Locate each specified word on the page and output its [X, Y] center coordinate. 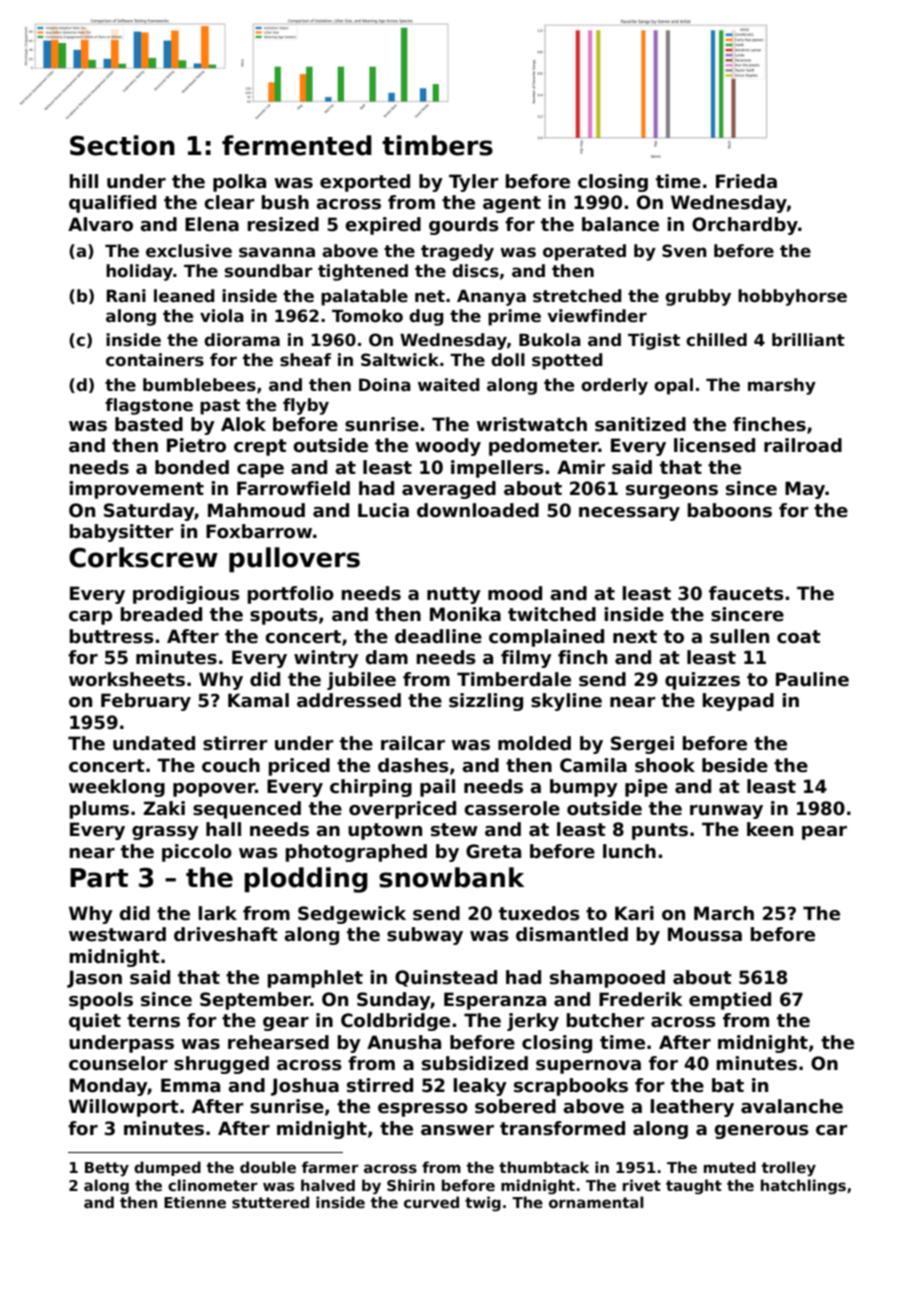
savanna [277, 252]
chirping [371, 788]
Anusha [404, 1042]
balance [620, 224]
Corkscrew [143, 557]
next [635, 637]
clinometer [213, 1185]
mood [515, 593]
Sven [684, 251]
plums [99, 810]
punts [660, 831]
